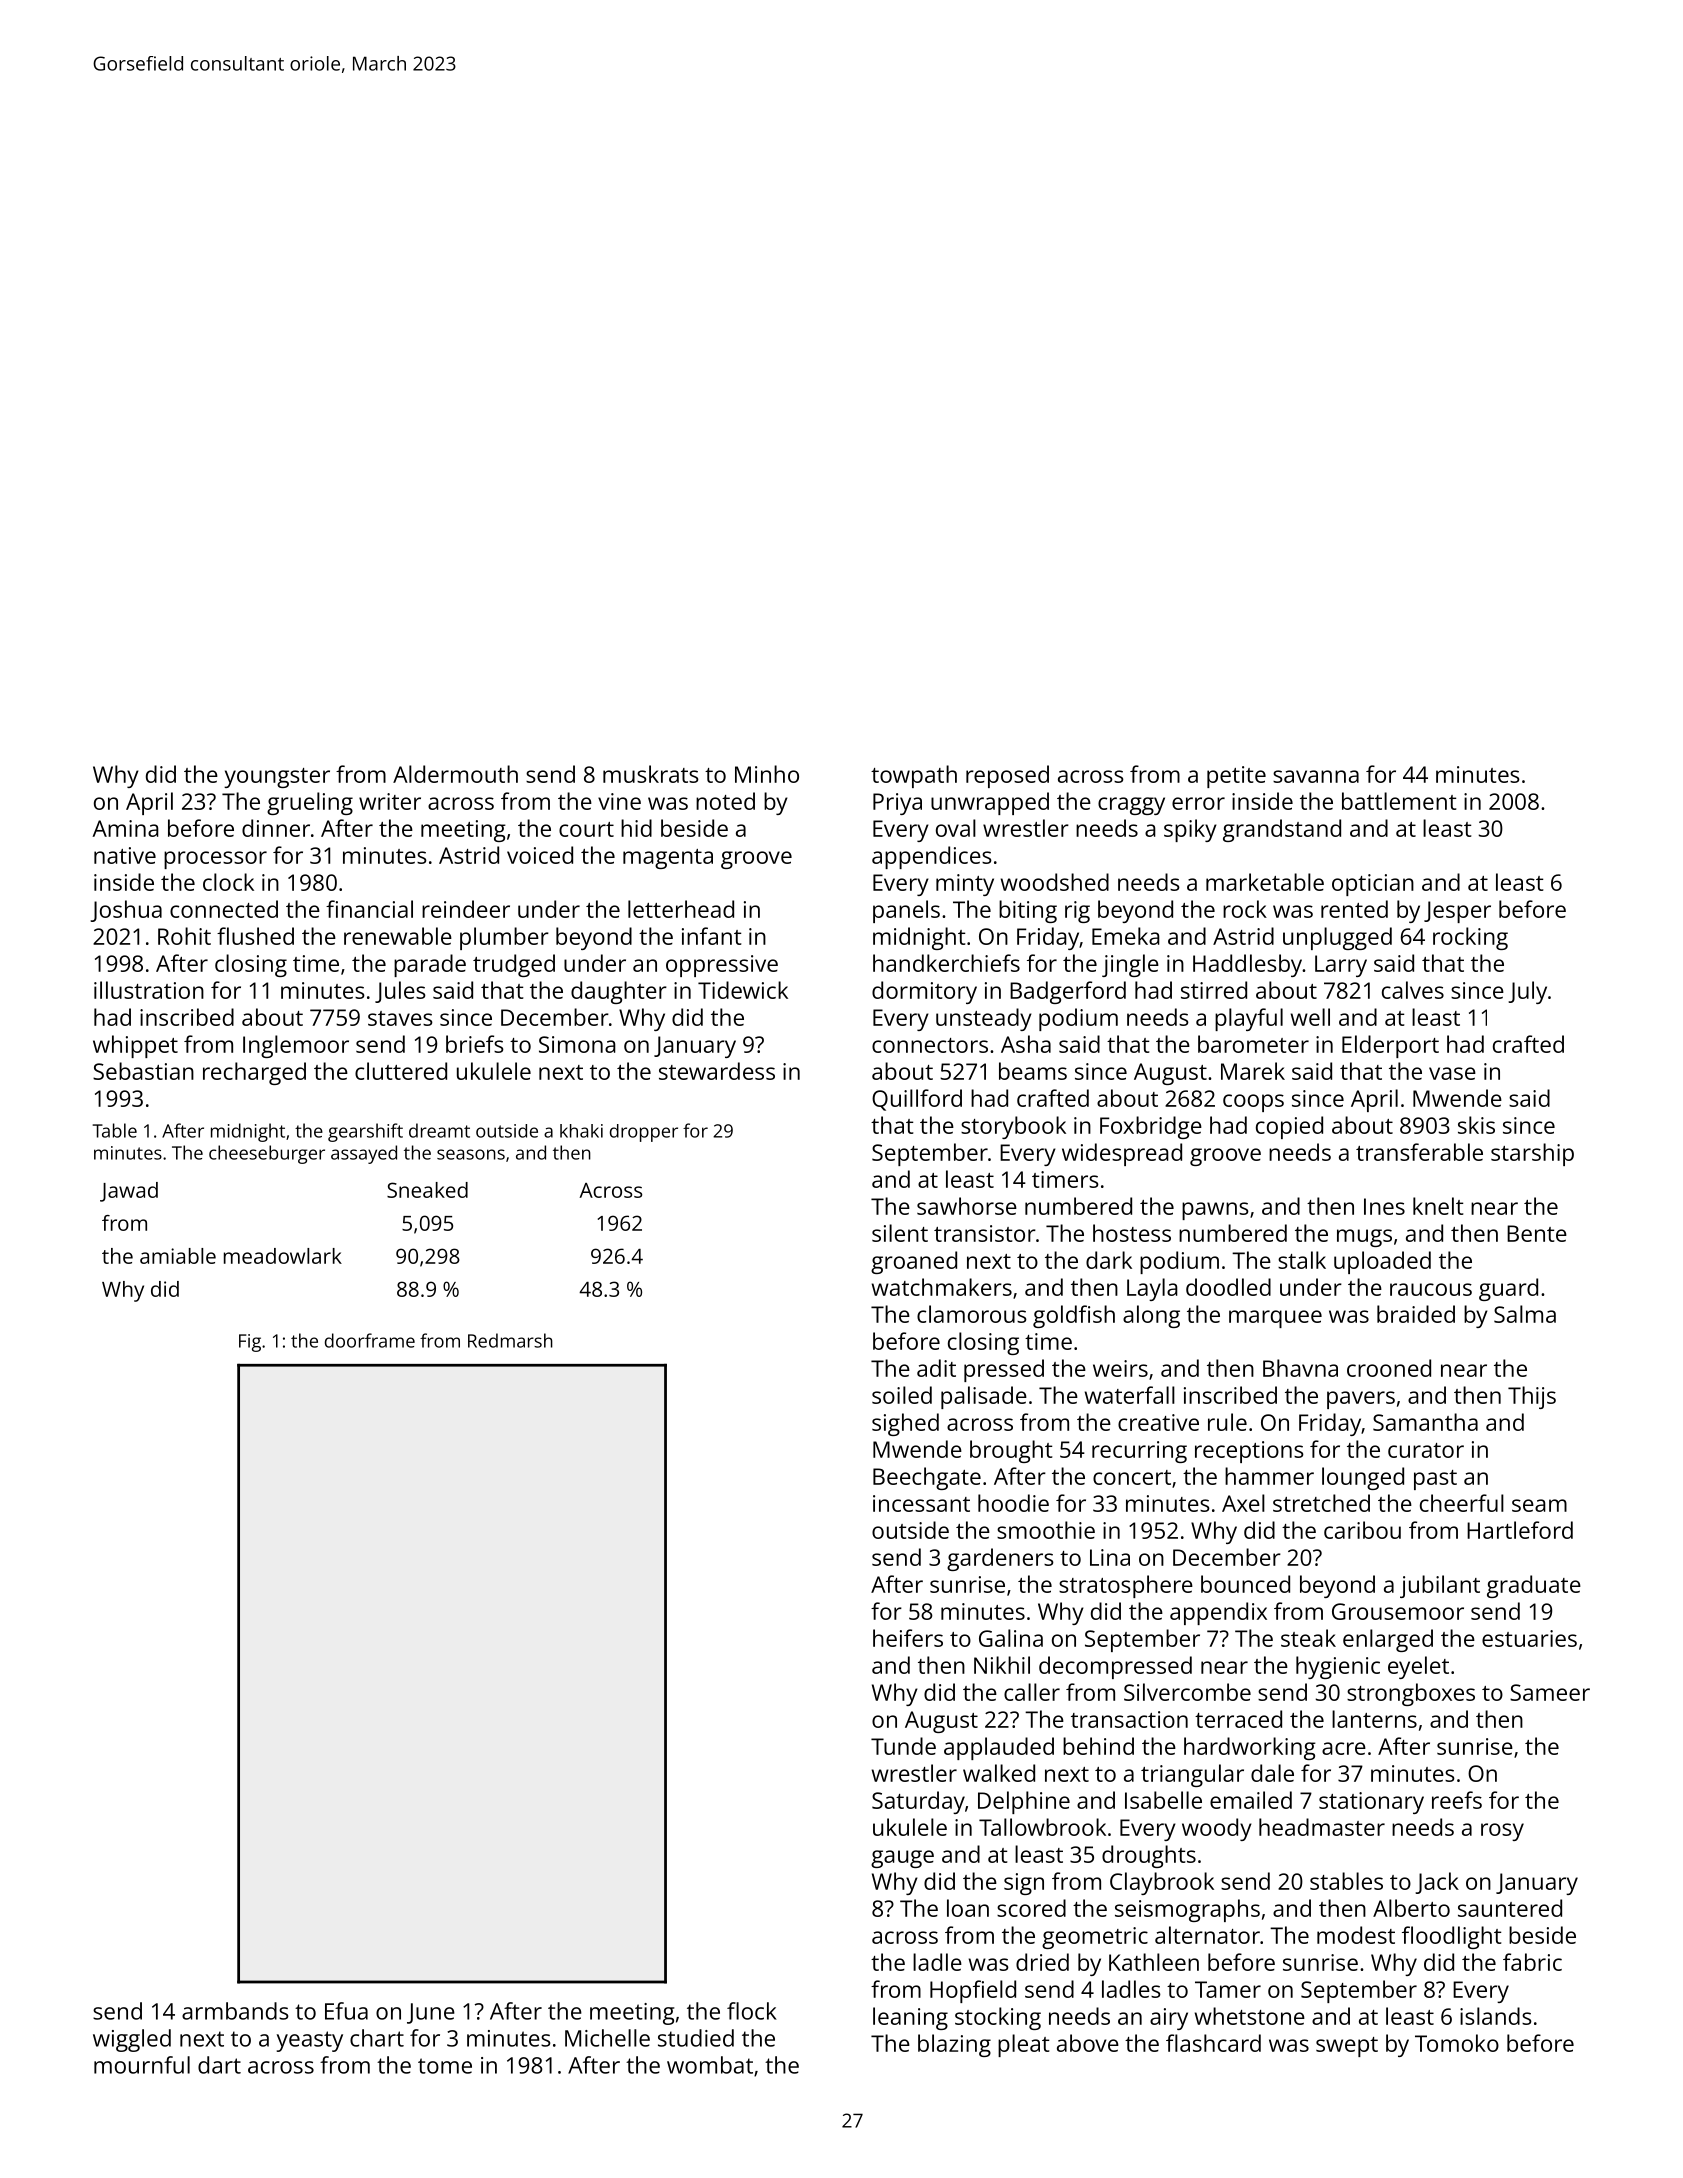 The image size is (1683, 2178). What do you see at coordinates (1024, 1884) in the image?
I see `sign` at bounding box center [1024, 1884].
